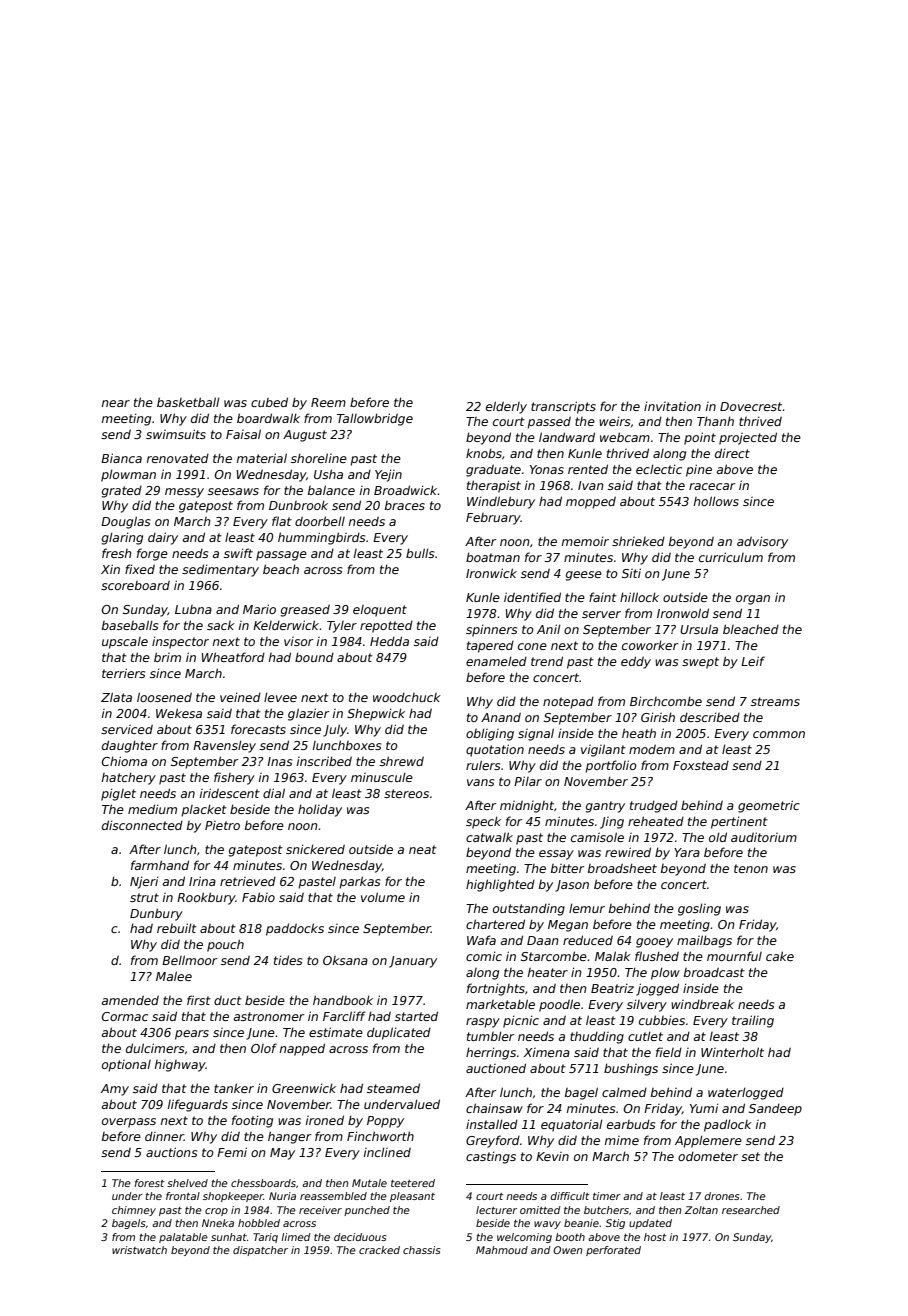 The width and height of the document is (908, 1316). Describe the element at coordinates (319, 458) in the document. I see `shoreline` at that location.
